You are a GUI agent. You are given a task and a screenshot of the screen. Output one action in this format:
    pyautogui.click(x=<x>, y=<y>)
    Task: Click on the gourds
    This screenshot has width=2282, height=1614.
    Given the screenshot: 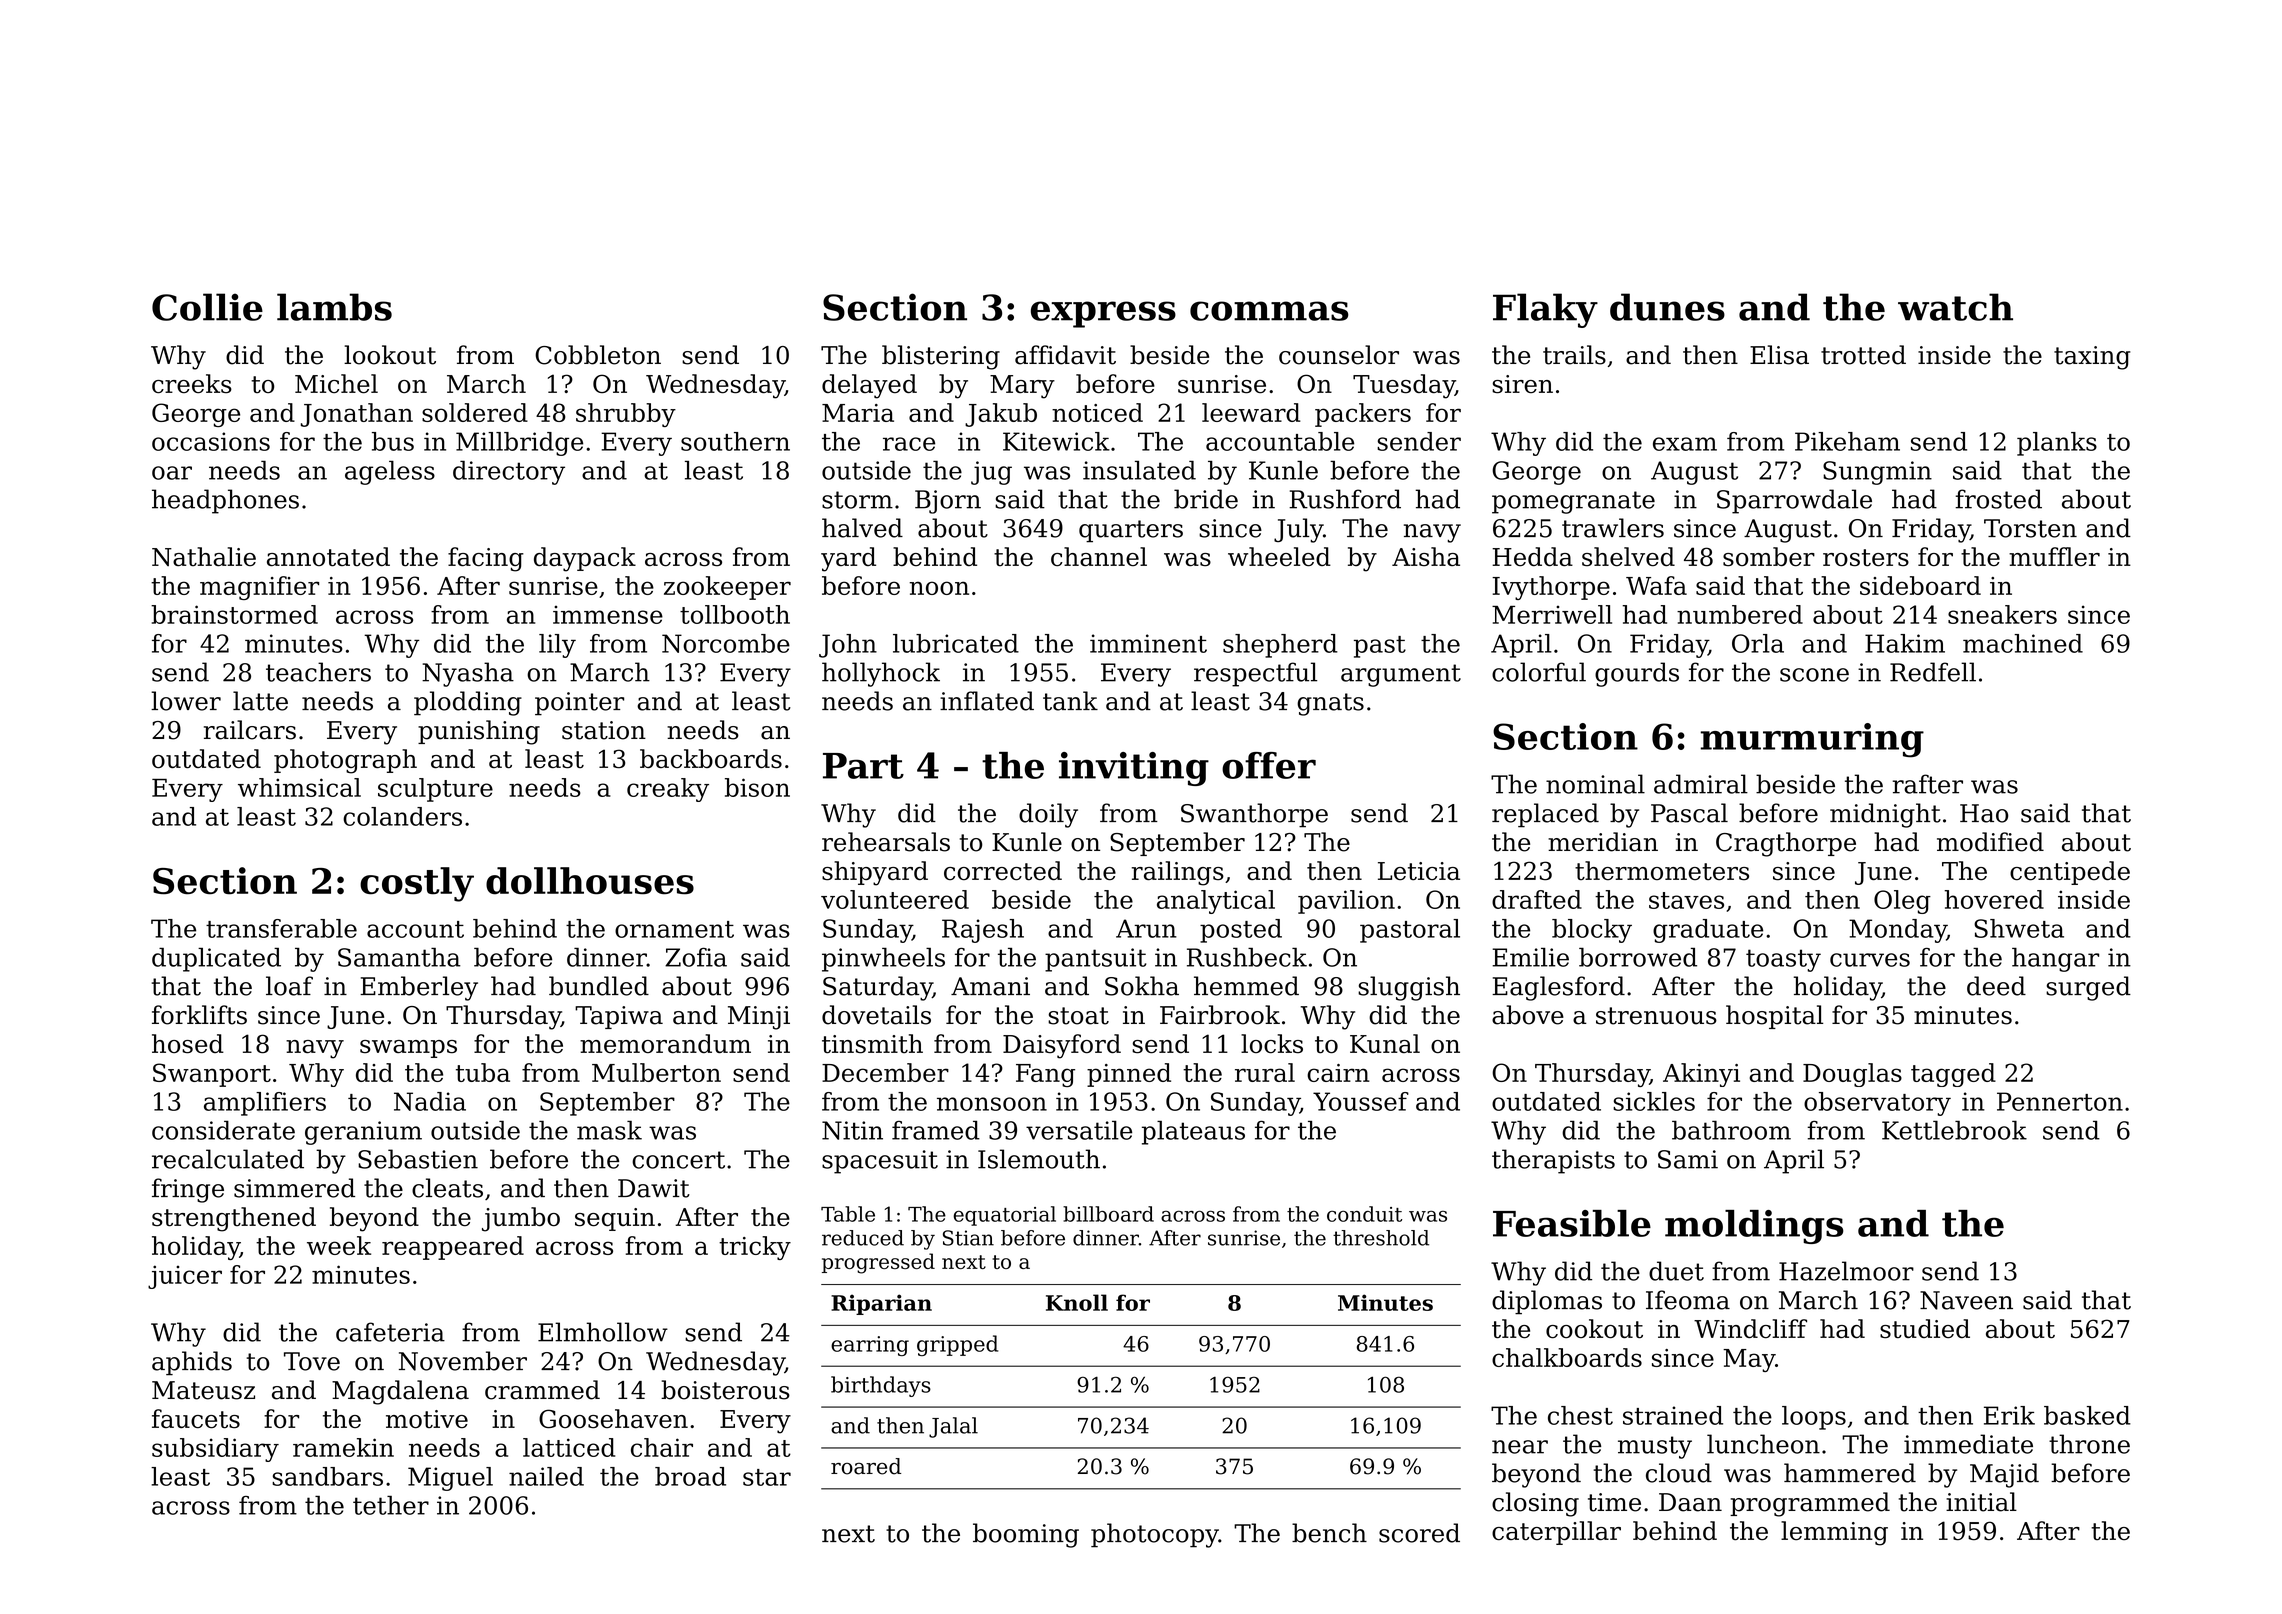 What is the action you would take?
    pyautogui.click(x=1637, y=674)
